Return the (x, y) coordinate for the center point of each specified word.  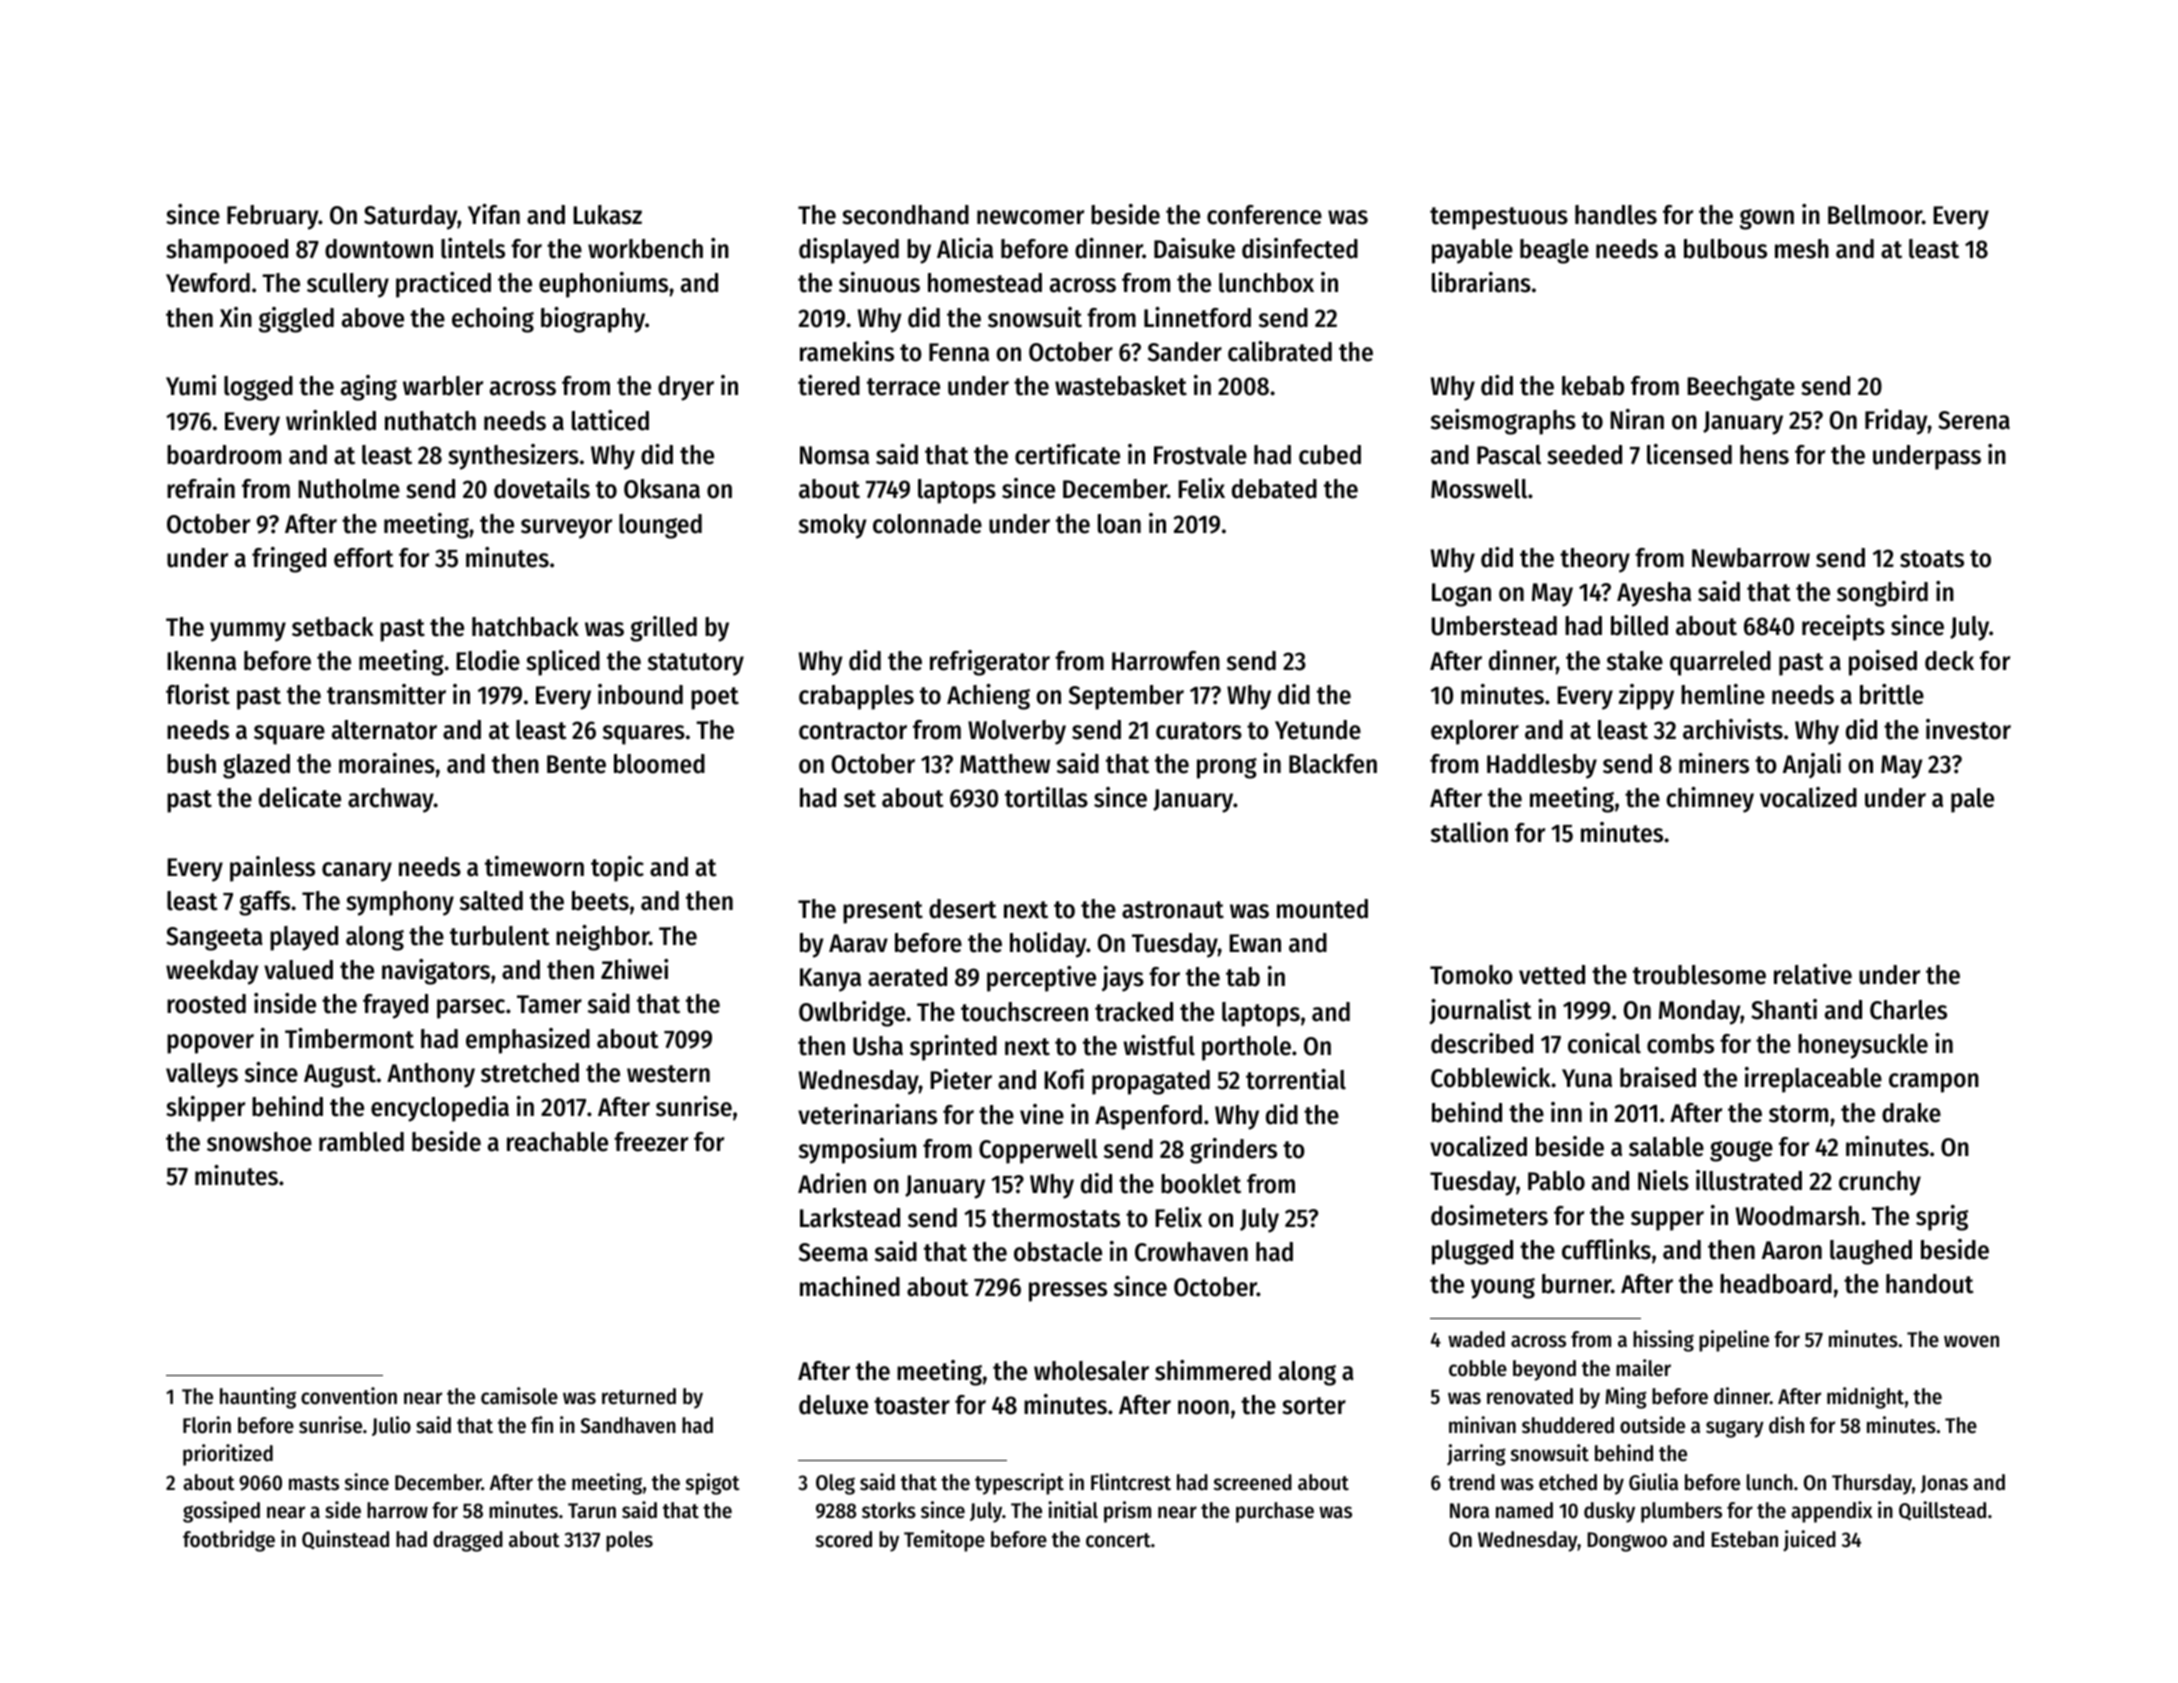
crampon (1934, 1083)
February (273, 217)
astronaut (1173, 910)
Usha (878, 1046)
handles (1616, 215)
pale (1972, 800)
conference (1264, 215)
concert (1118, 1540)
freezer (651, 1142)
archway (391, 800)
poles (629, 1541)
